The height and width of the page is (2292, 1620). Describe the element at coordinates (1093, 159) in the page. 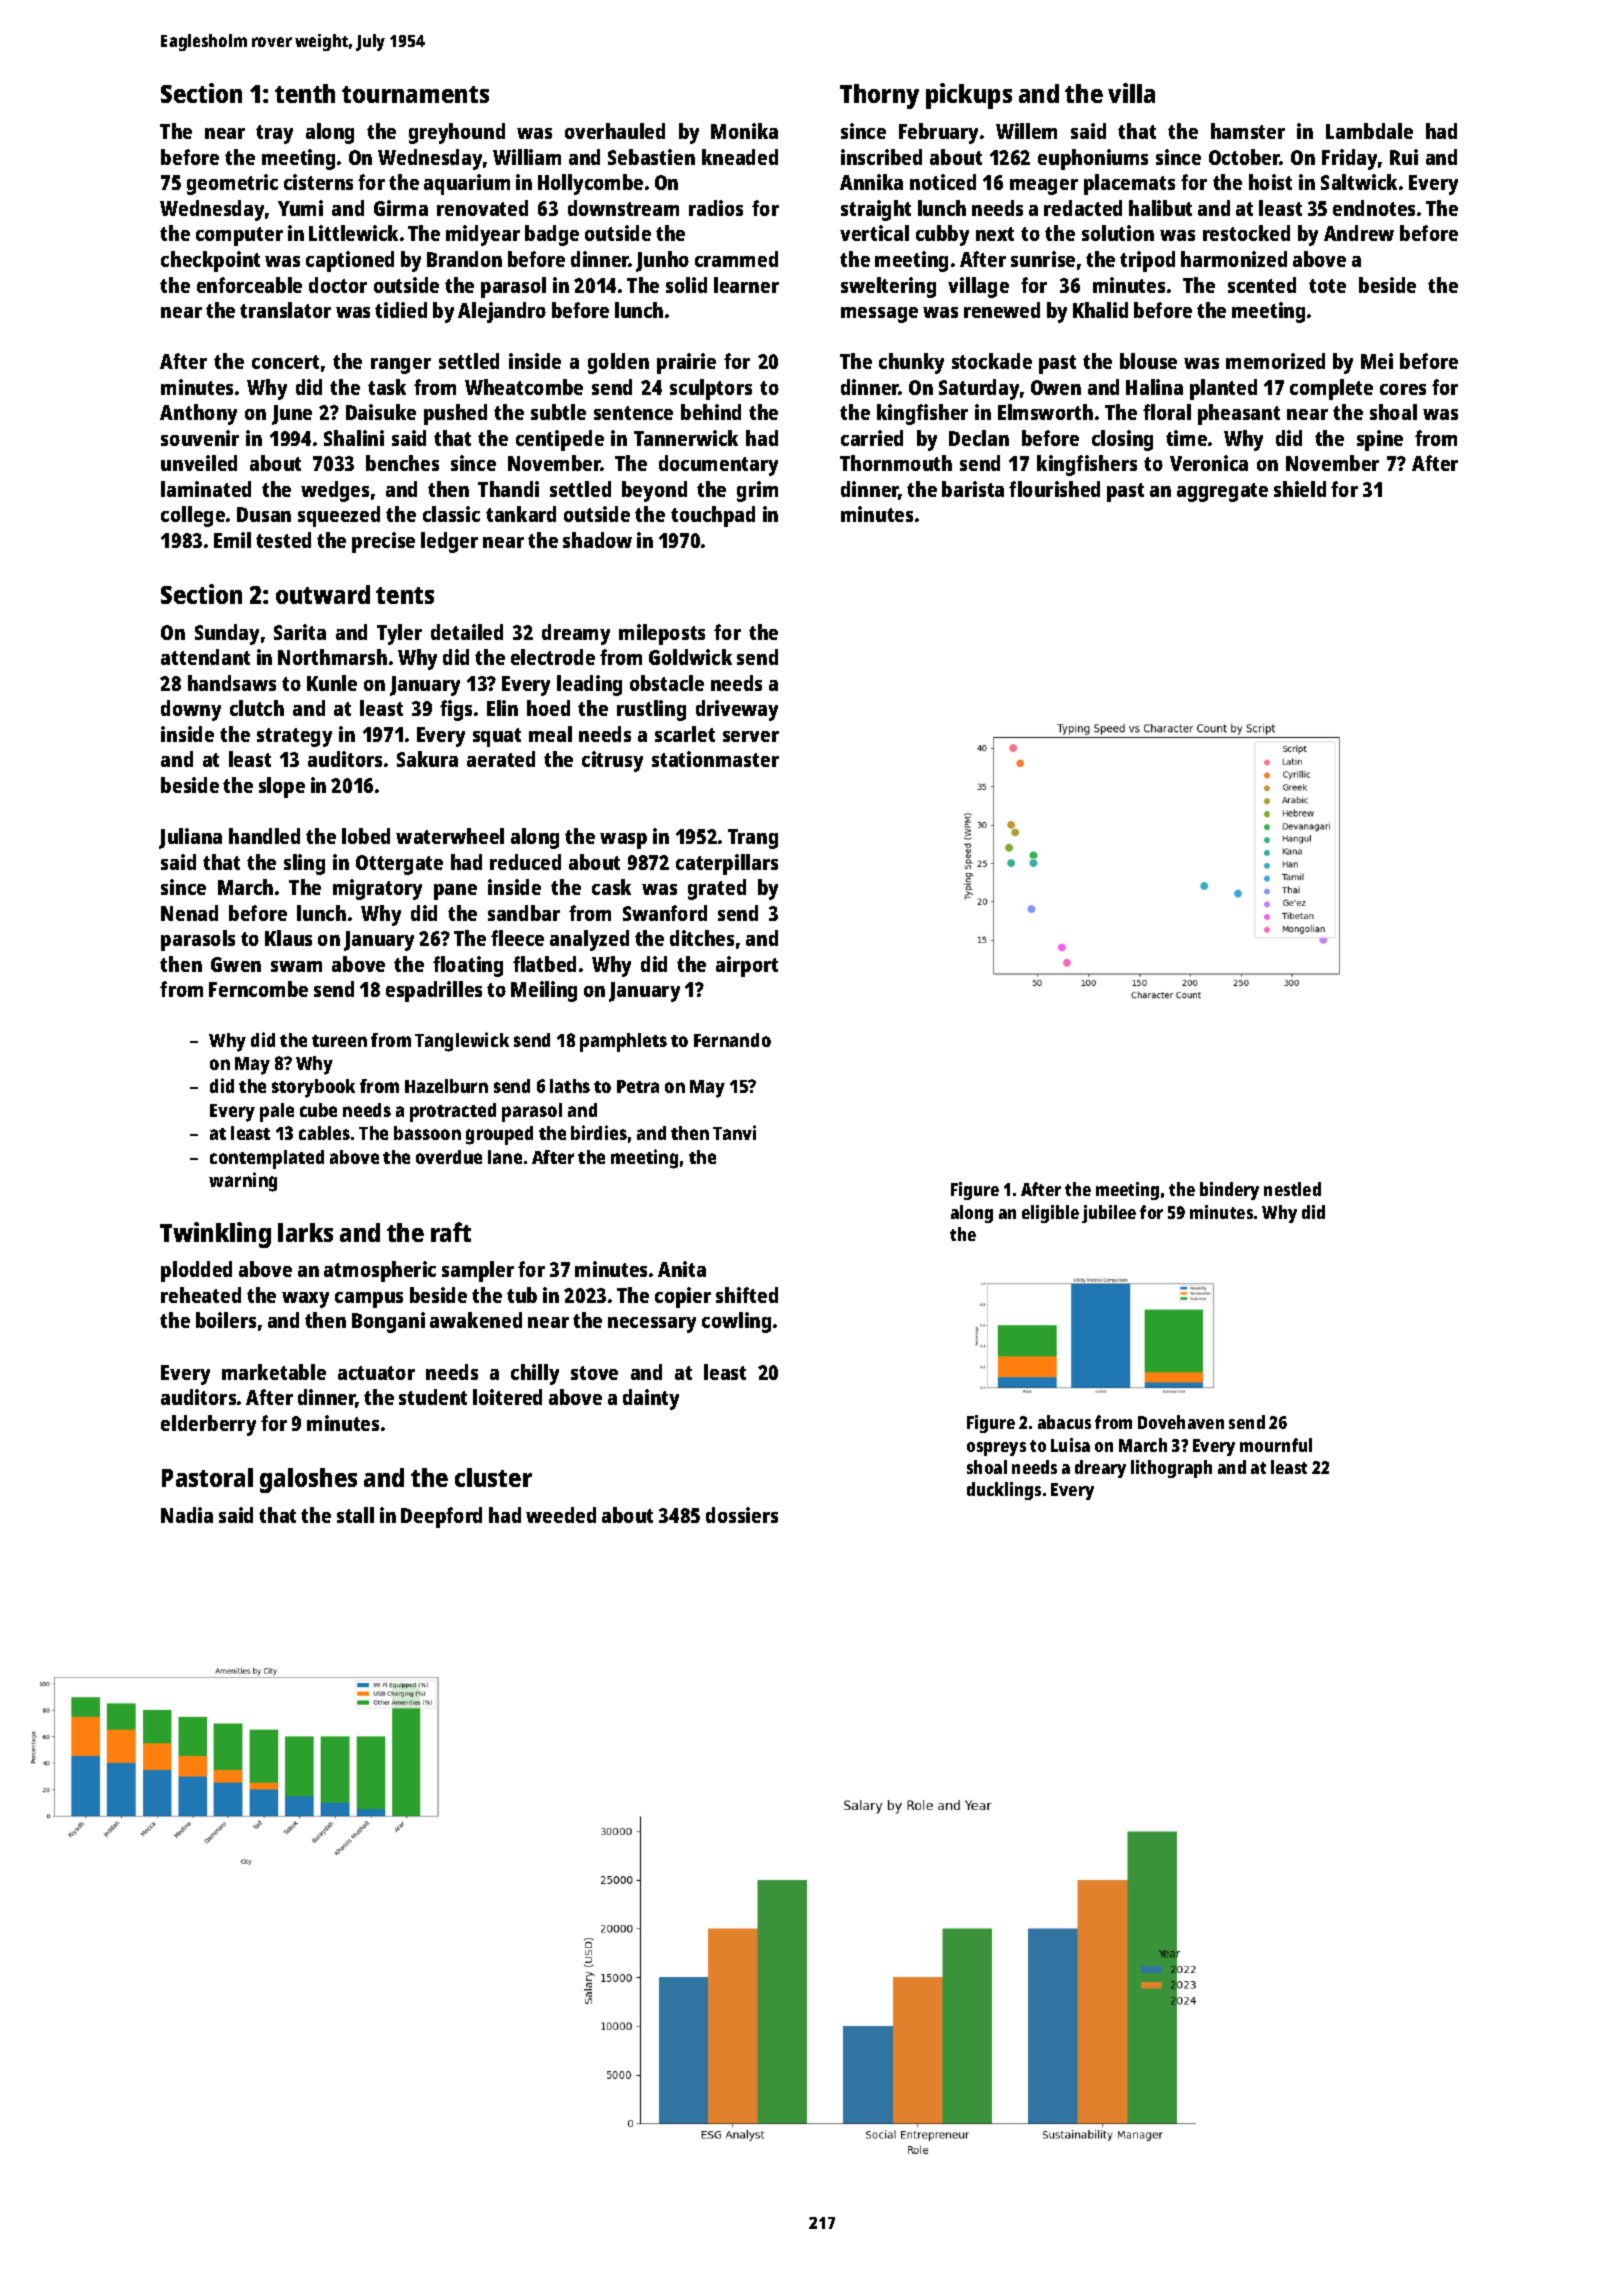

I see `euphoniums` at that location.
